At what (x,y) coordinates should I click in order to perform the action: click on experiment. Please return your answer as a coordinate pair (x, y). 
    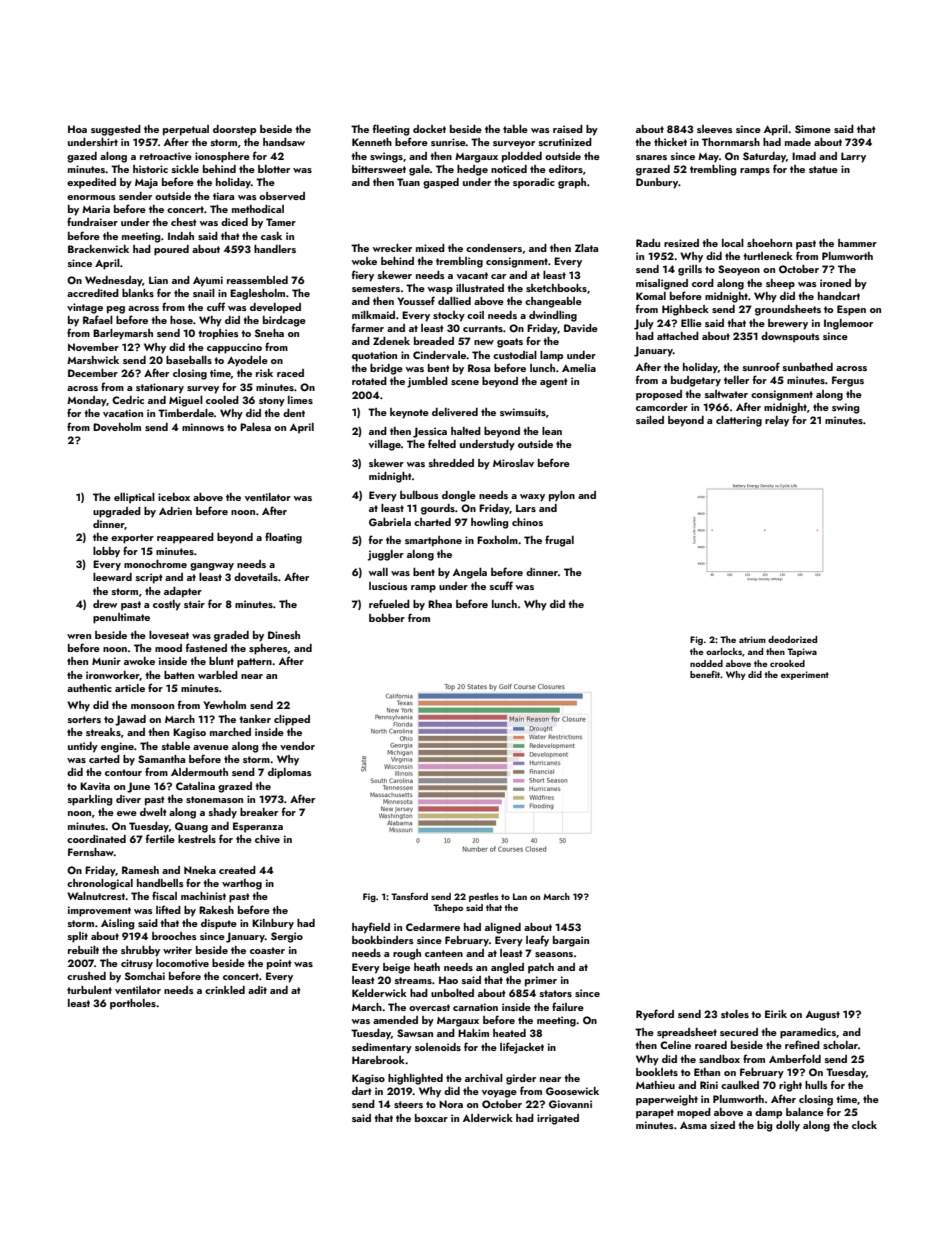
    Looking at the image, I should click on (805, 675).
